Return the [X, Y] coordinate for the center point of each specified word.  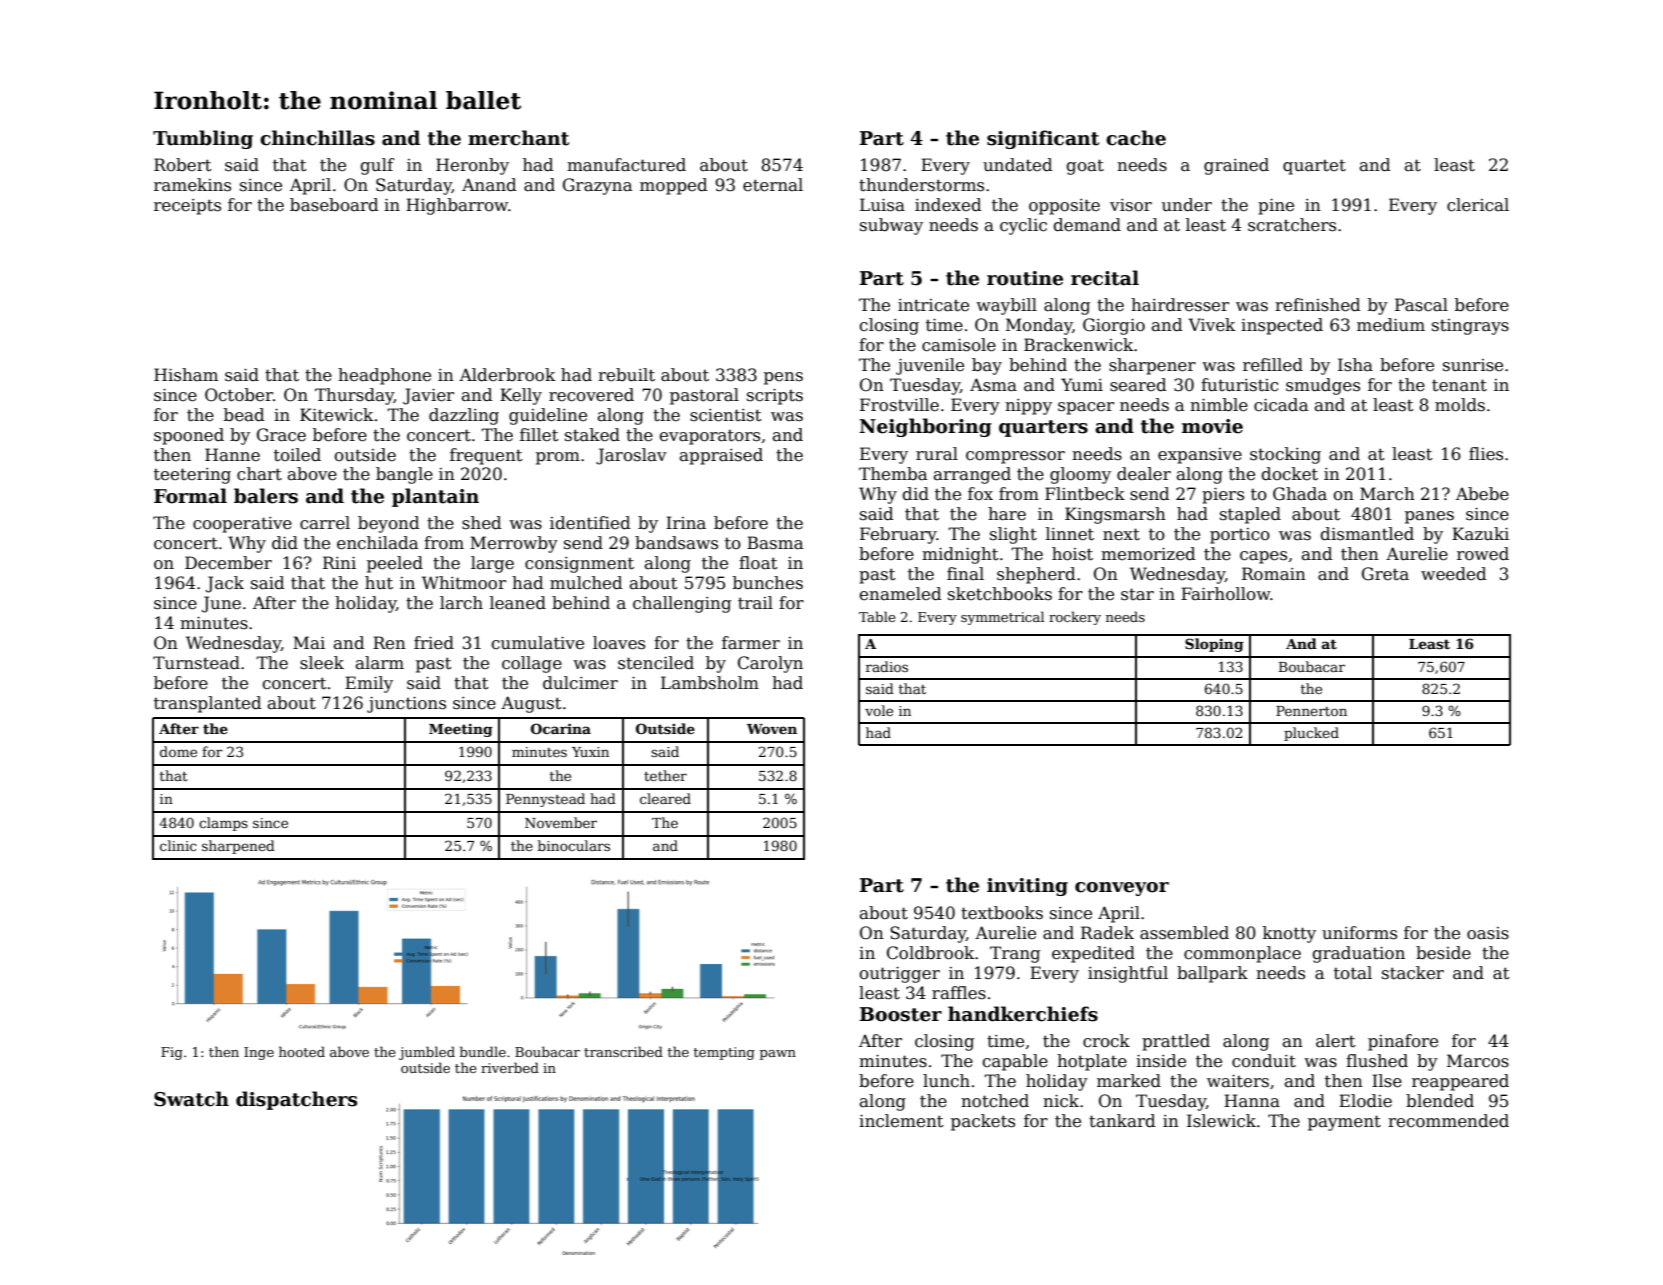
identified [590, 523]
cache [1136, 138]
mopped [674, 186]
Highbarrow [457, 206]
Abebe [1482, 494]
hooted [302, 1051]
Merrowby [514, 544]
